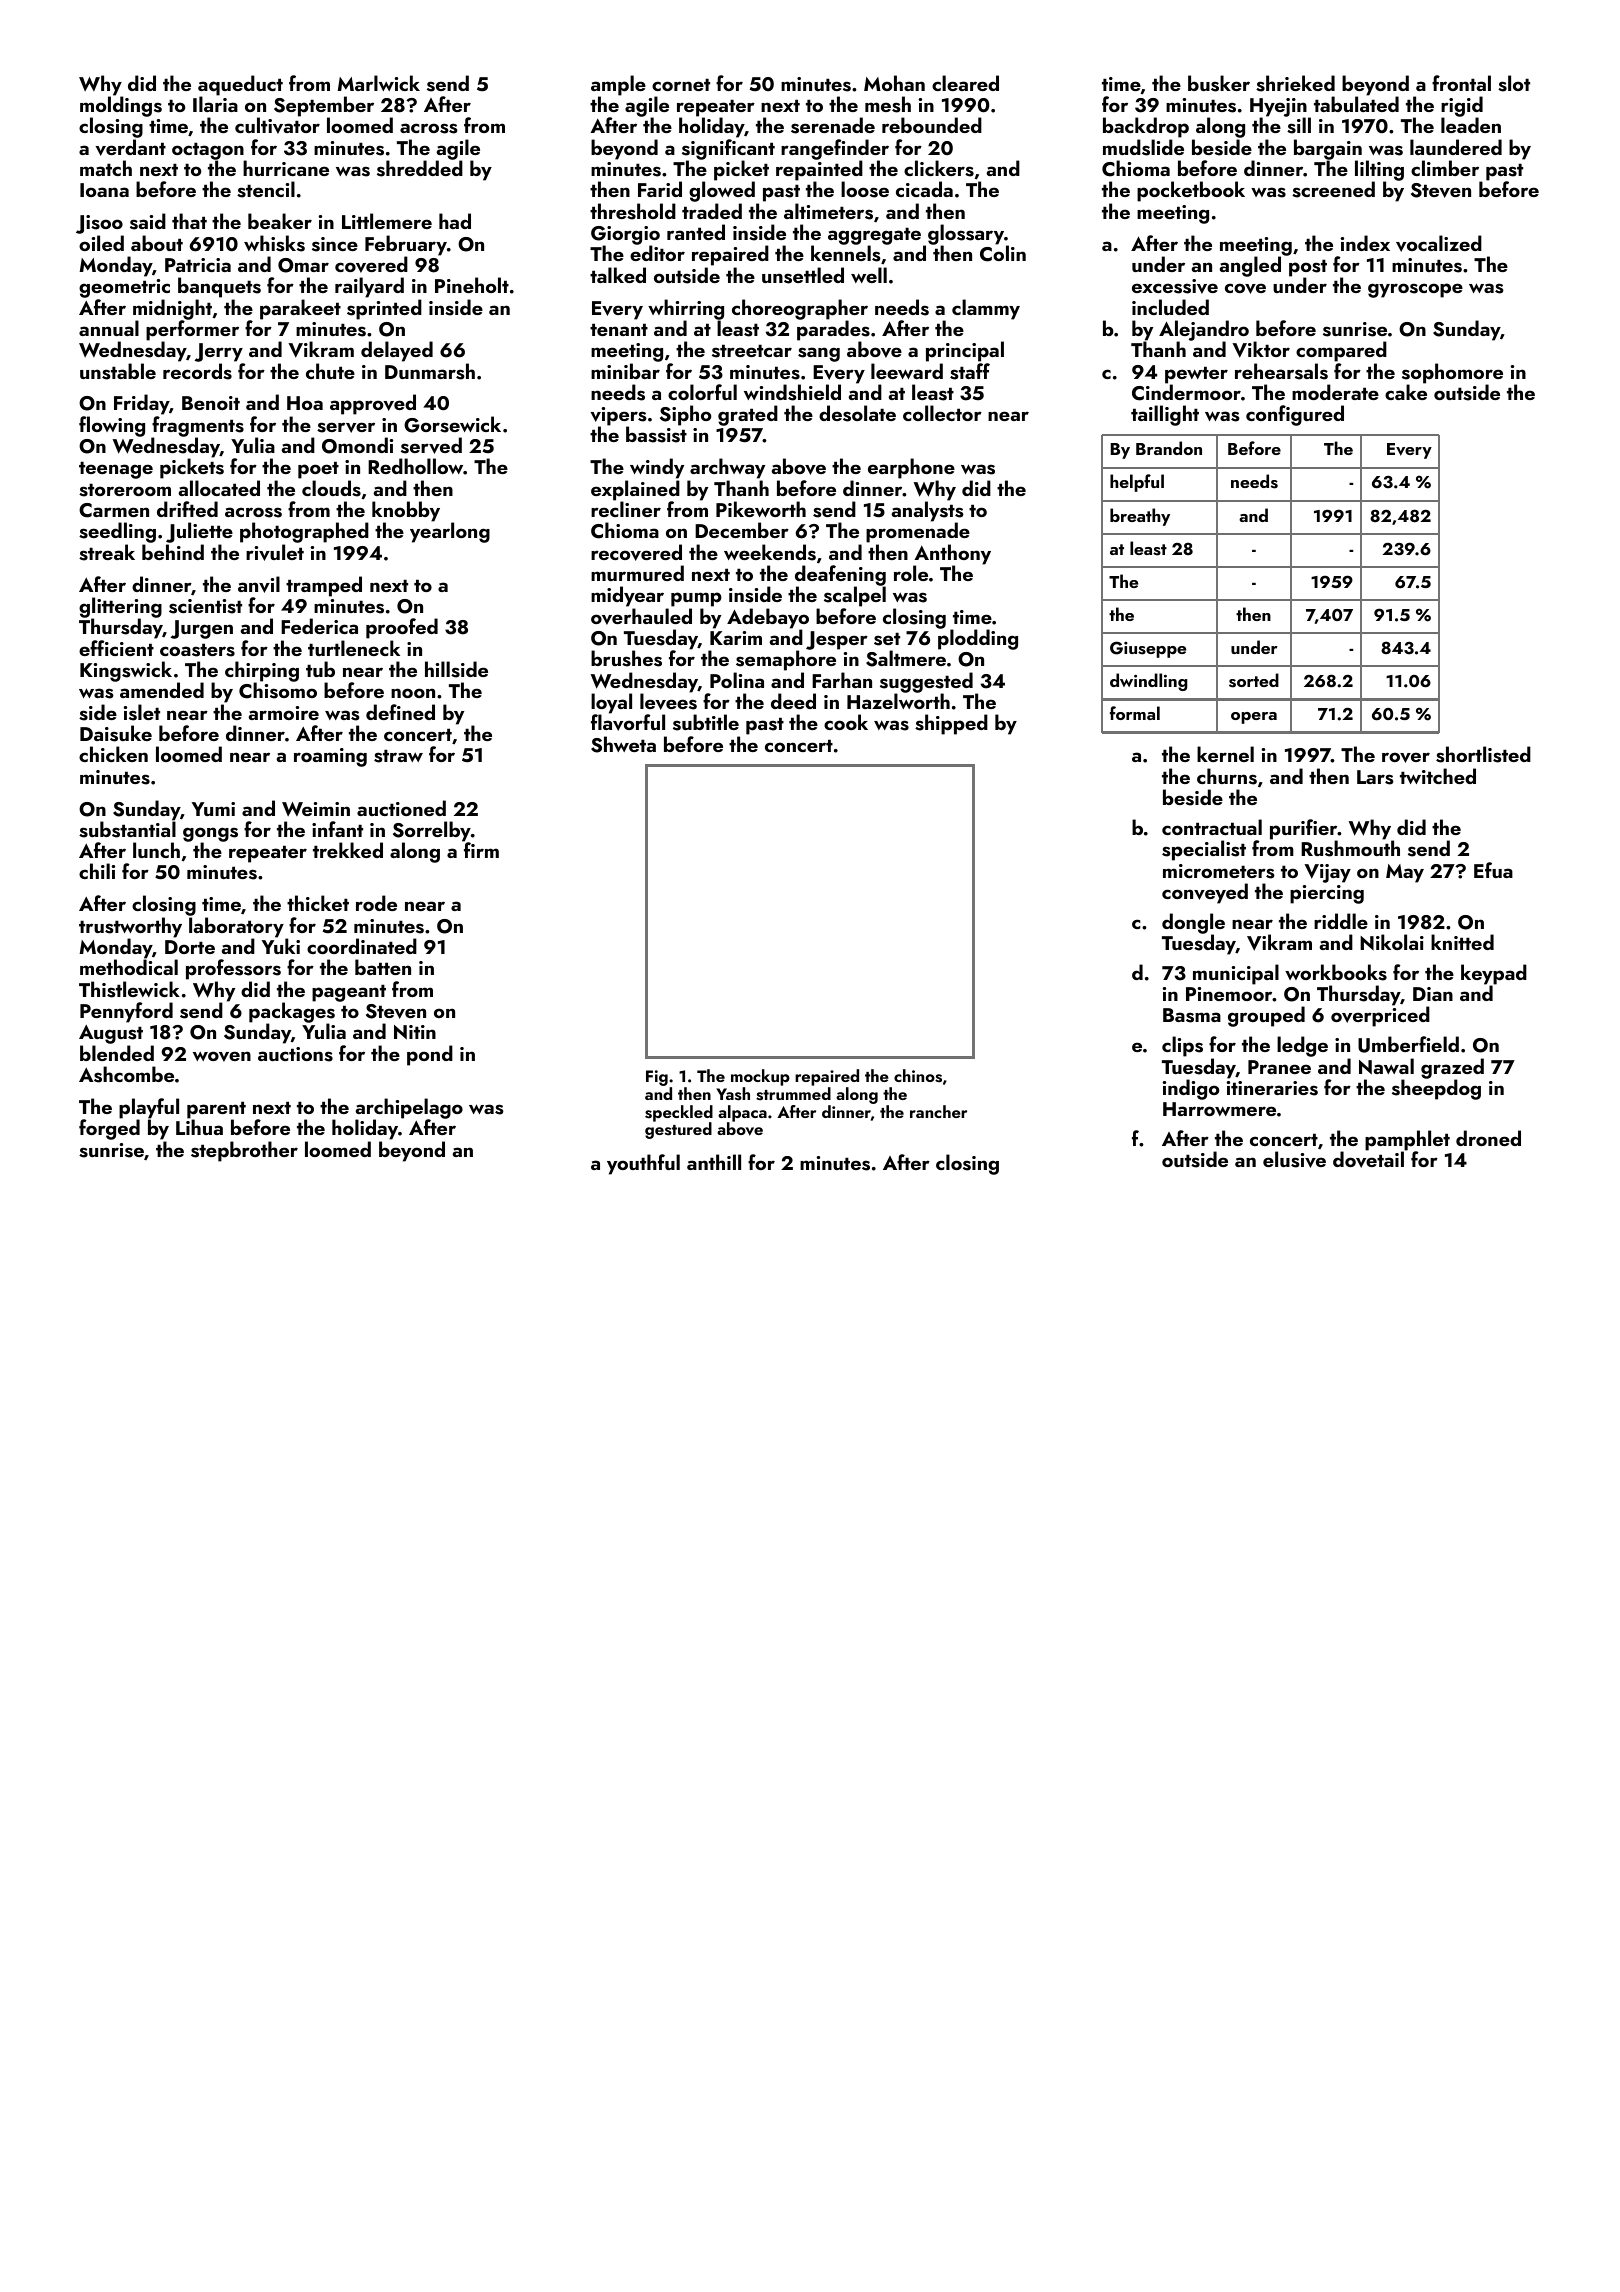 The image size is (1620, 2292). Describe the element at coordinates (626, 509) in the image. I see `recliner` at that location.
